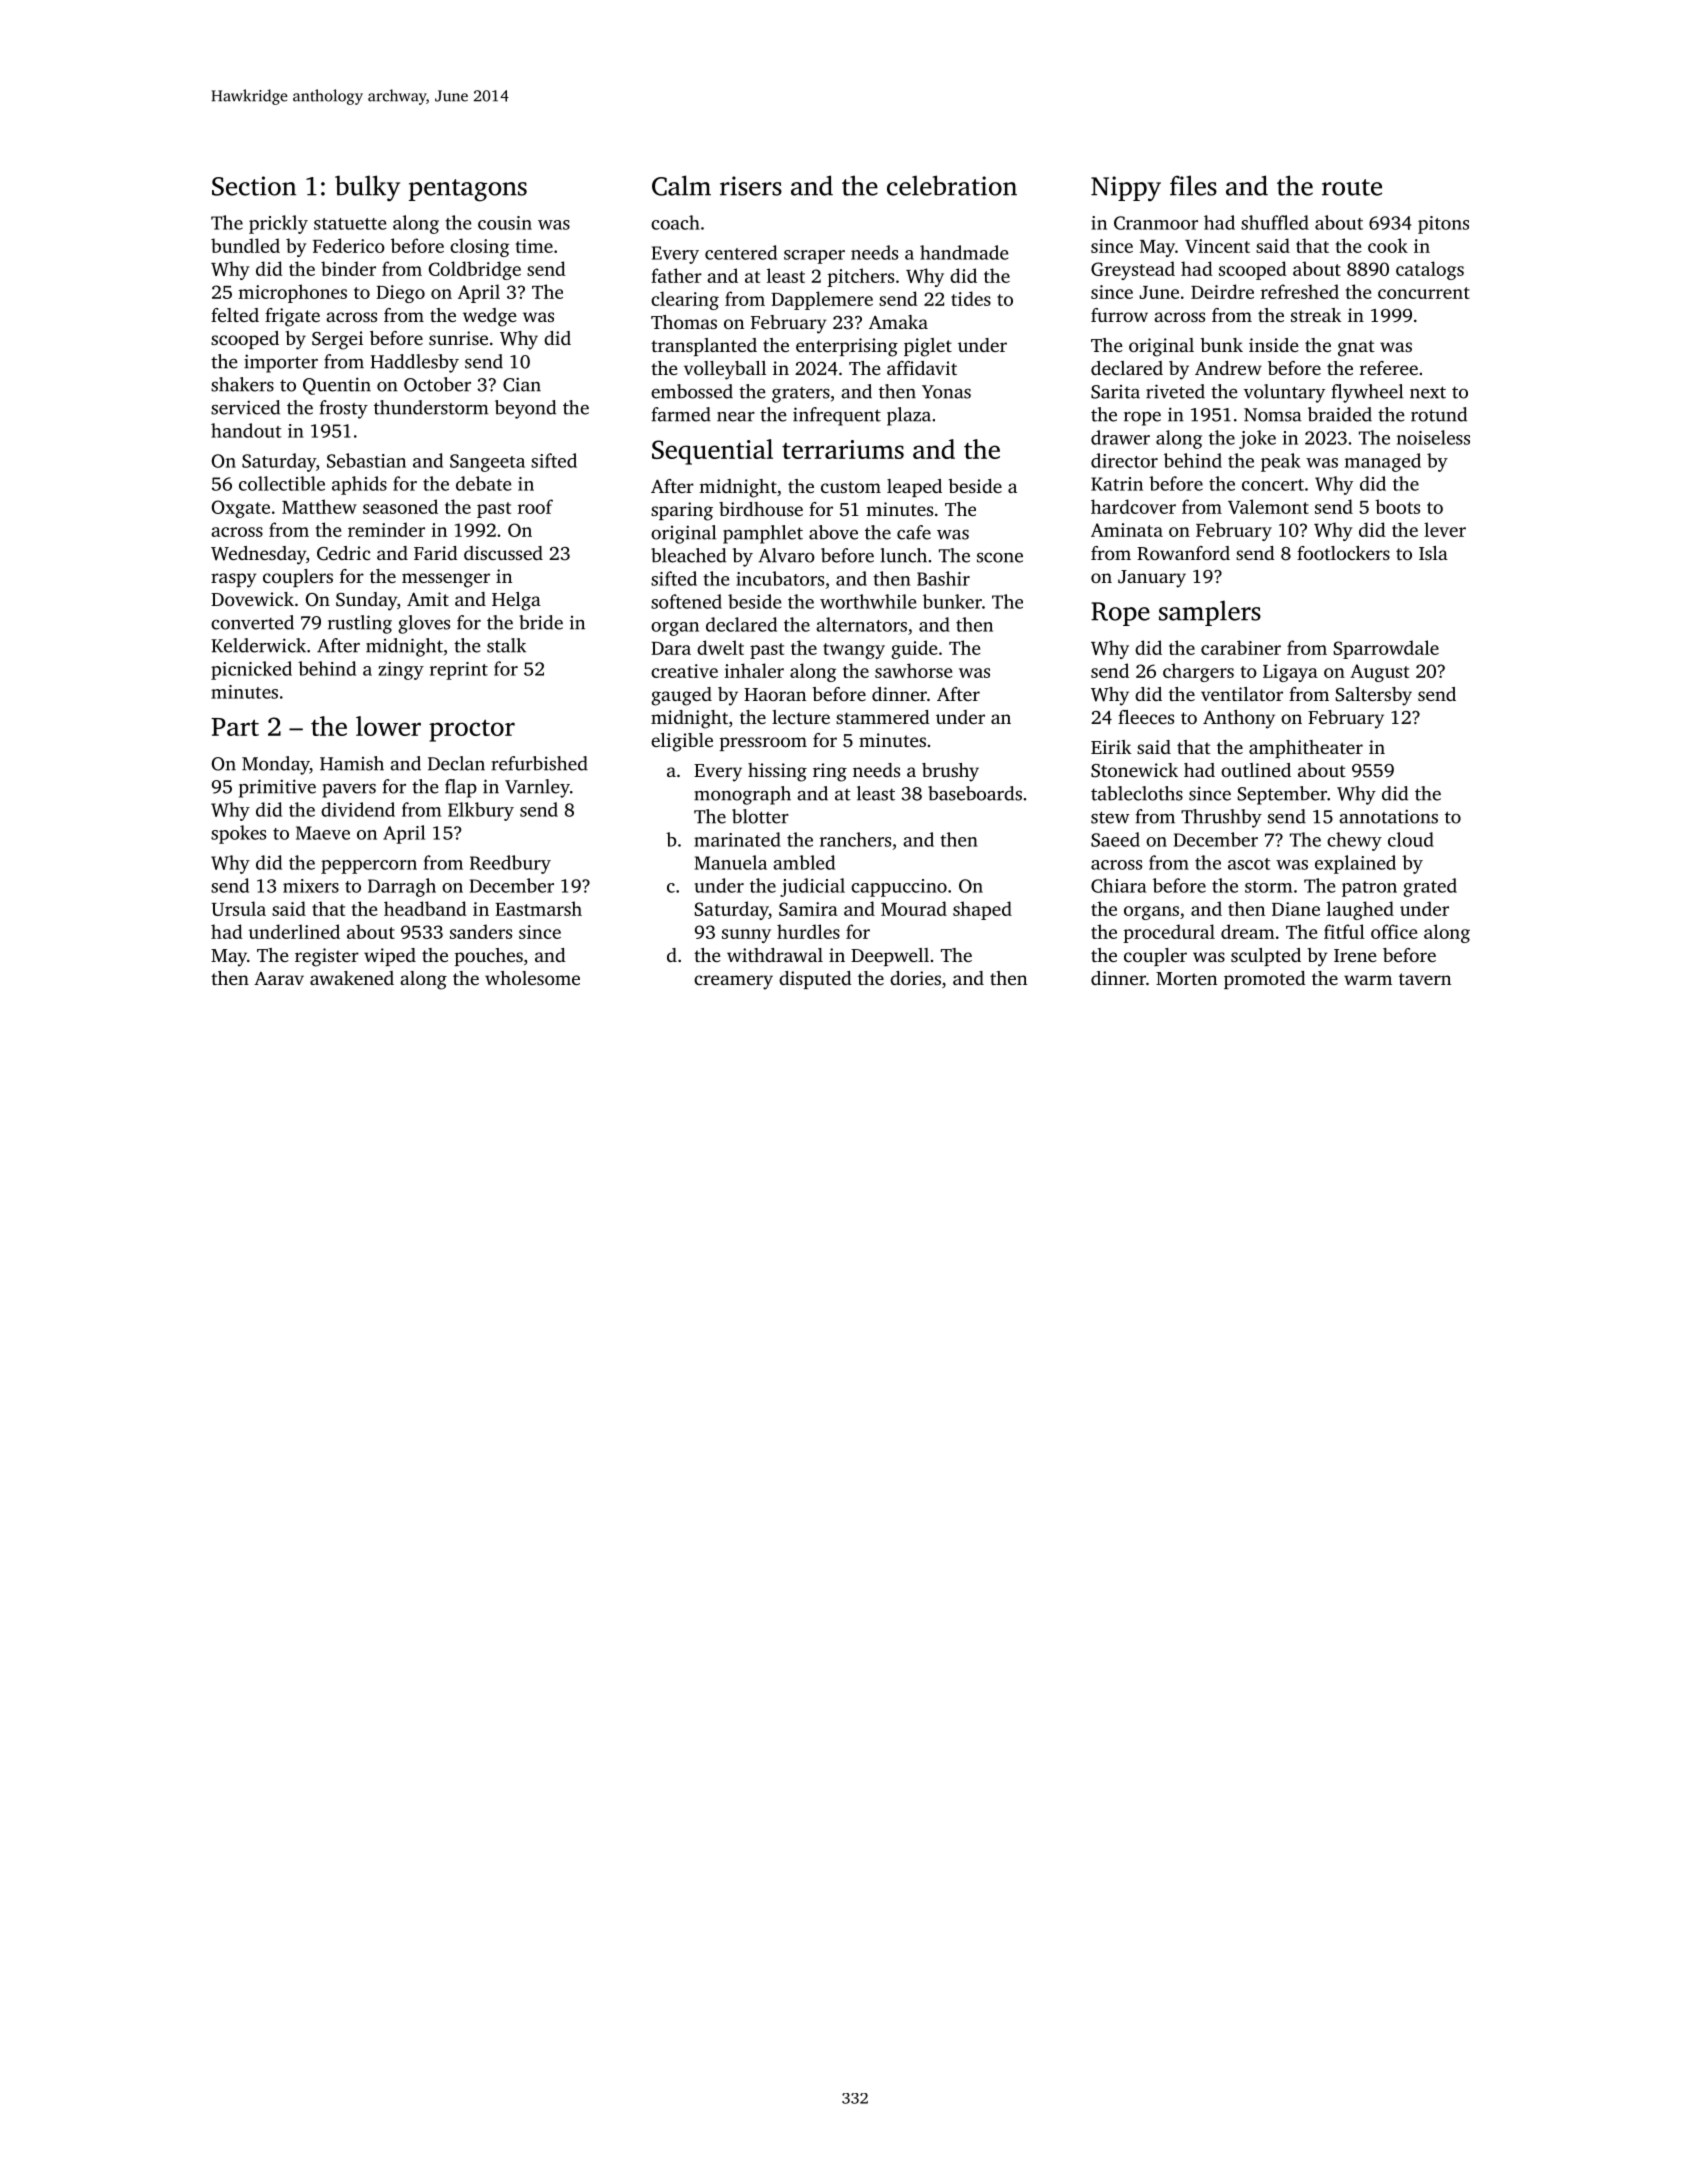  Describe the element at coordinates (510, 864) in the screenshot. I see `Reedbury` at that location.
